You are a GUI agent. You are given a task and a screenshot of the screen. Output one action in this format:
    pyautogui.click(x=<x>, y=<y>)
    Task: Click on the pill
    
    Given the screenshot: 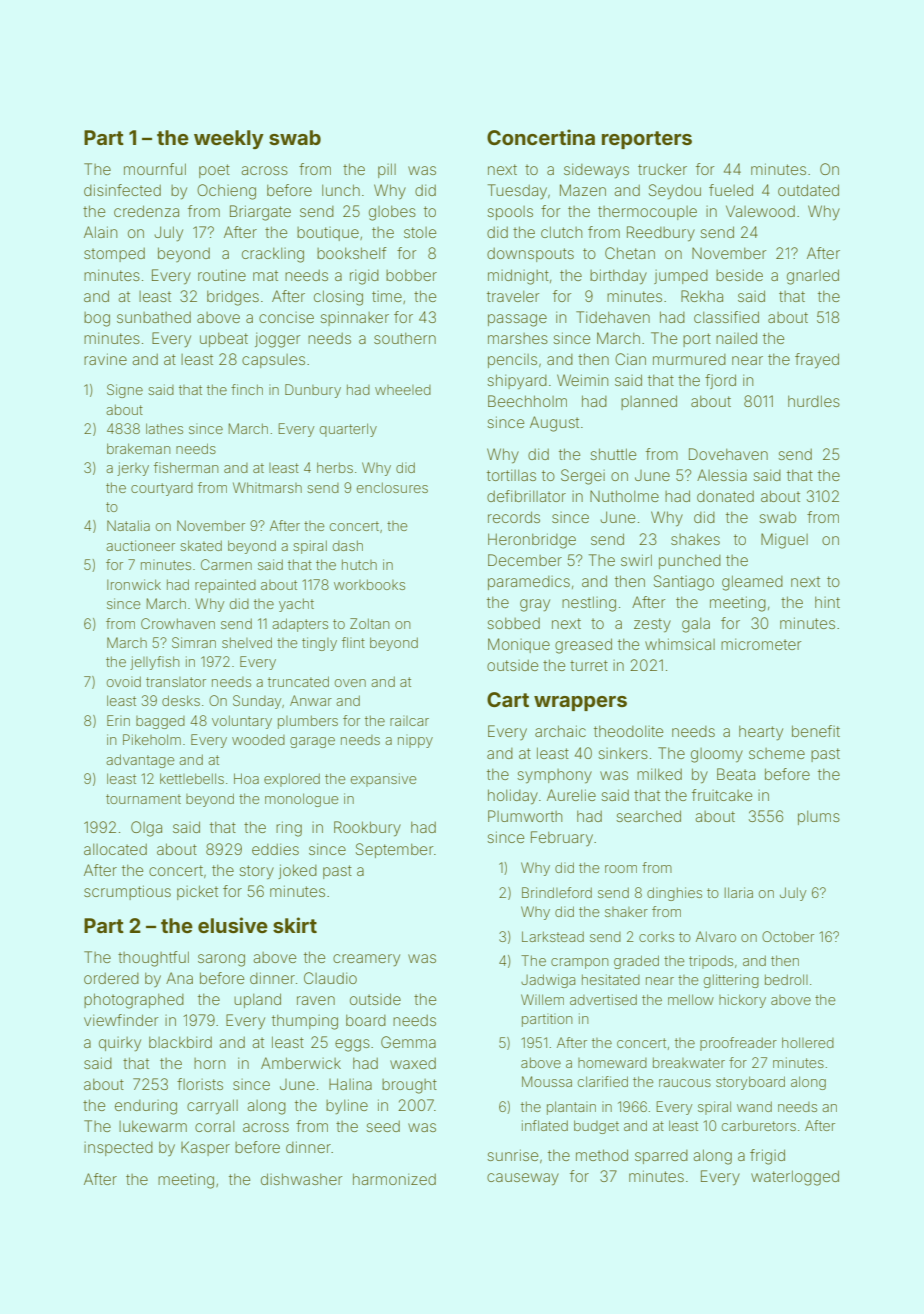 What is the action you would take?
    pyautogui.click(x=387, y=170)
